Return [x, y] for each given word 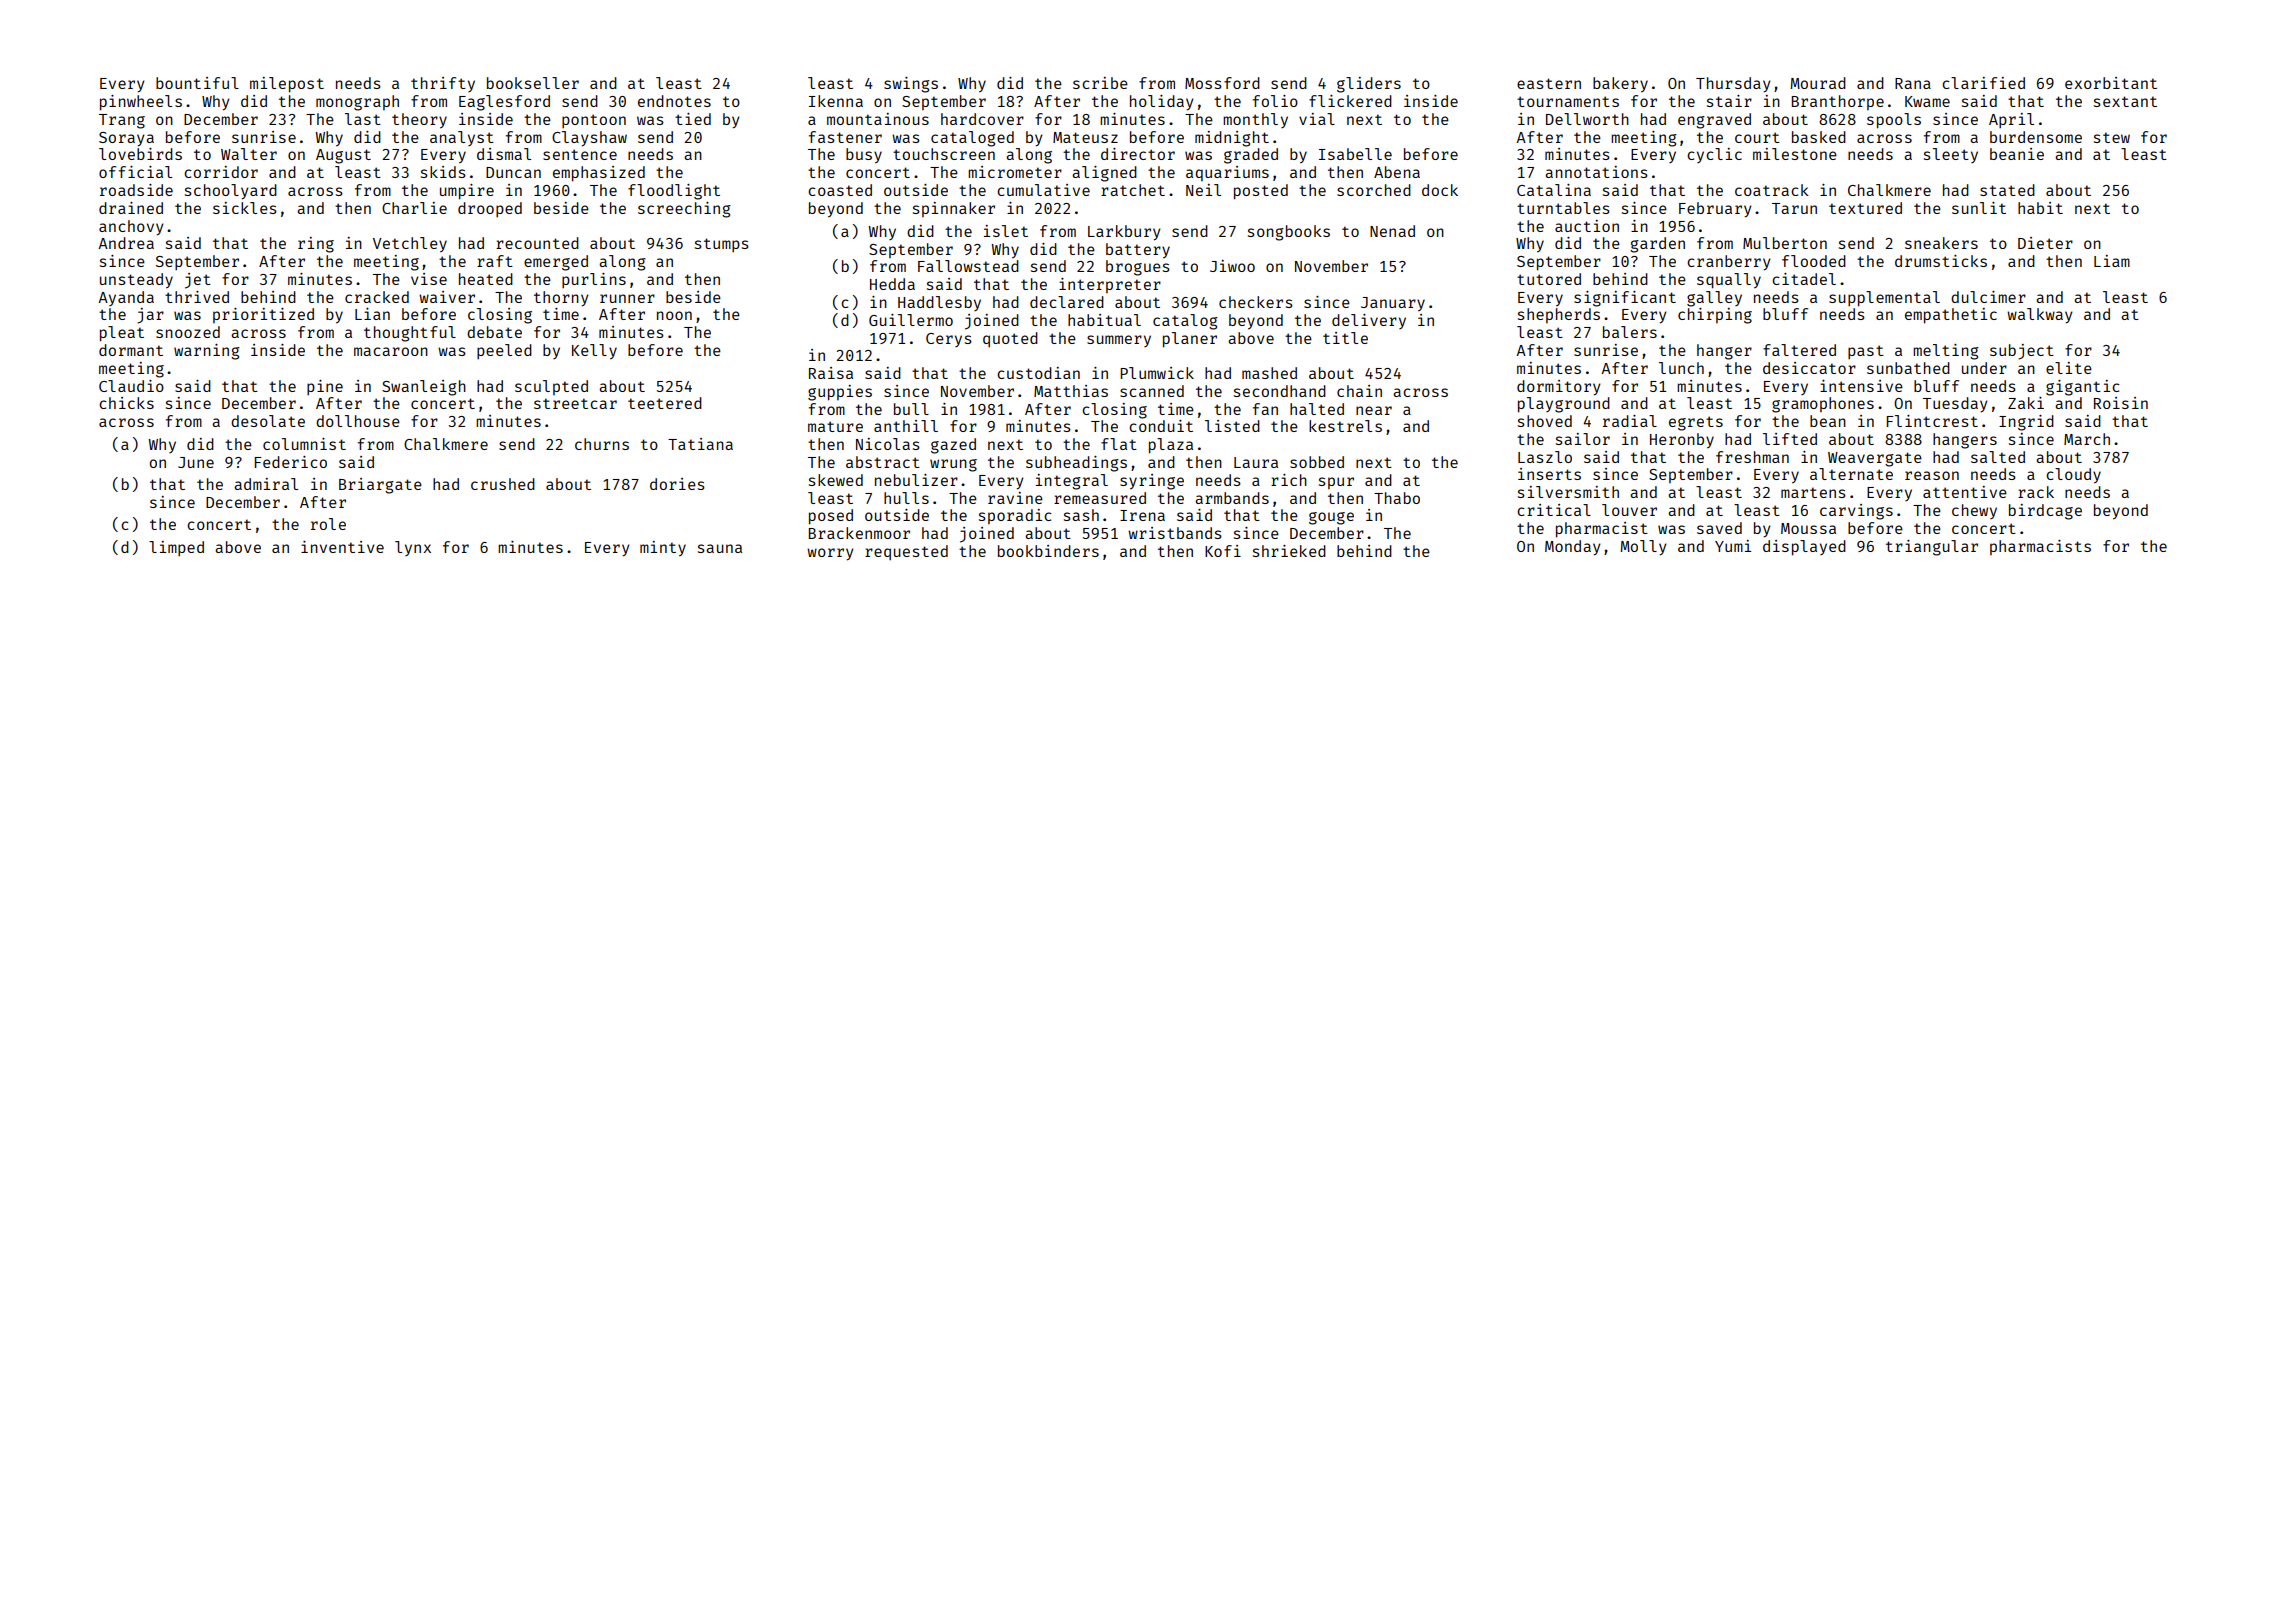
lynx [413, 548]
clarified [1983, 83]
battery [1138, 251]
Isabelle [1355, 154]
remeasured [1100, 498]
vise [429, 279]
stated [2007, 190]
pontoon [594, 121]
